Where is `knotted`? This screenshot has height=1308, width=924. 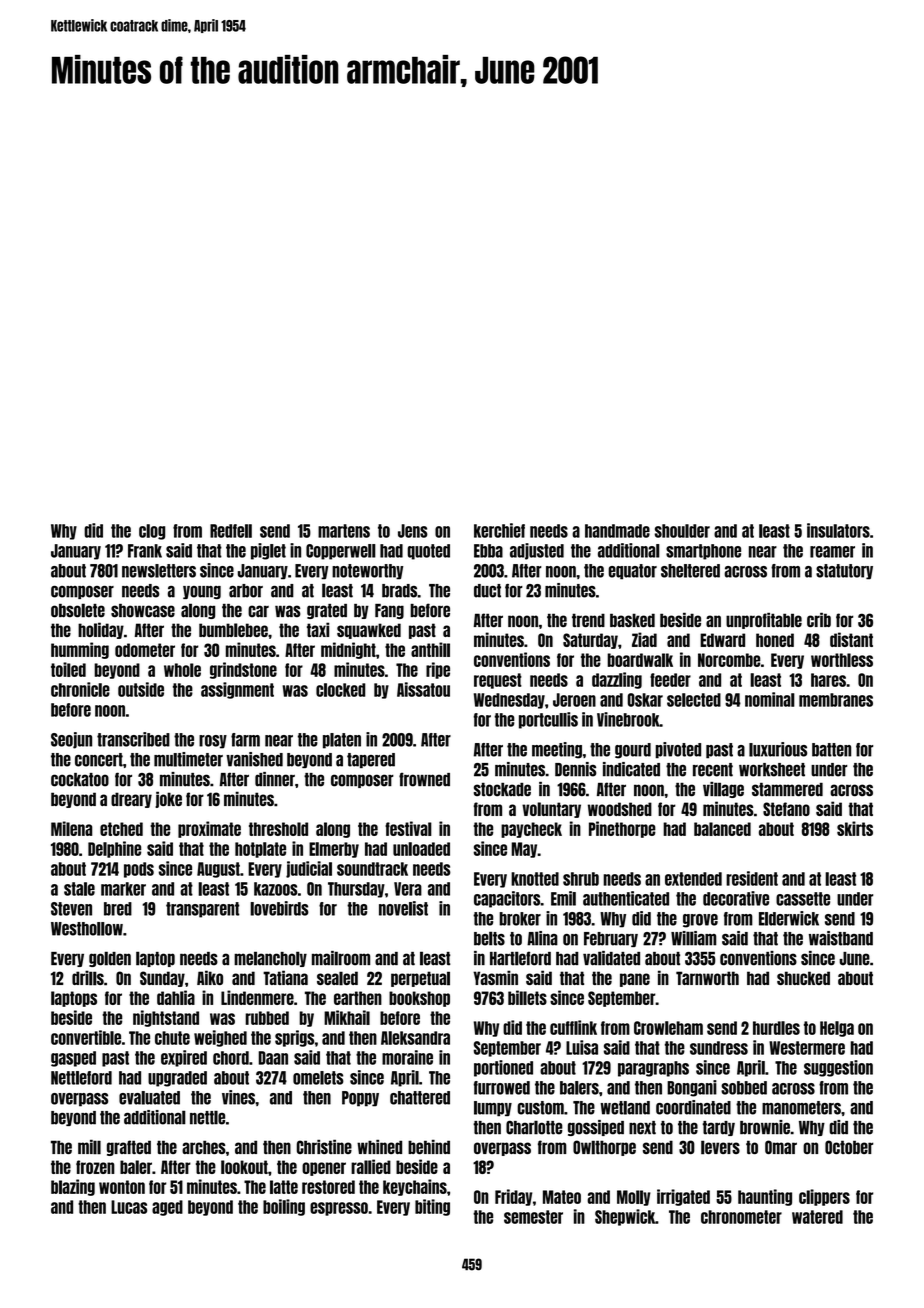 knotted is located at coordinates (535, 879).
